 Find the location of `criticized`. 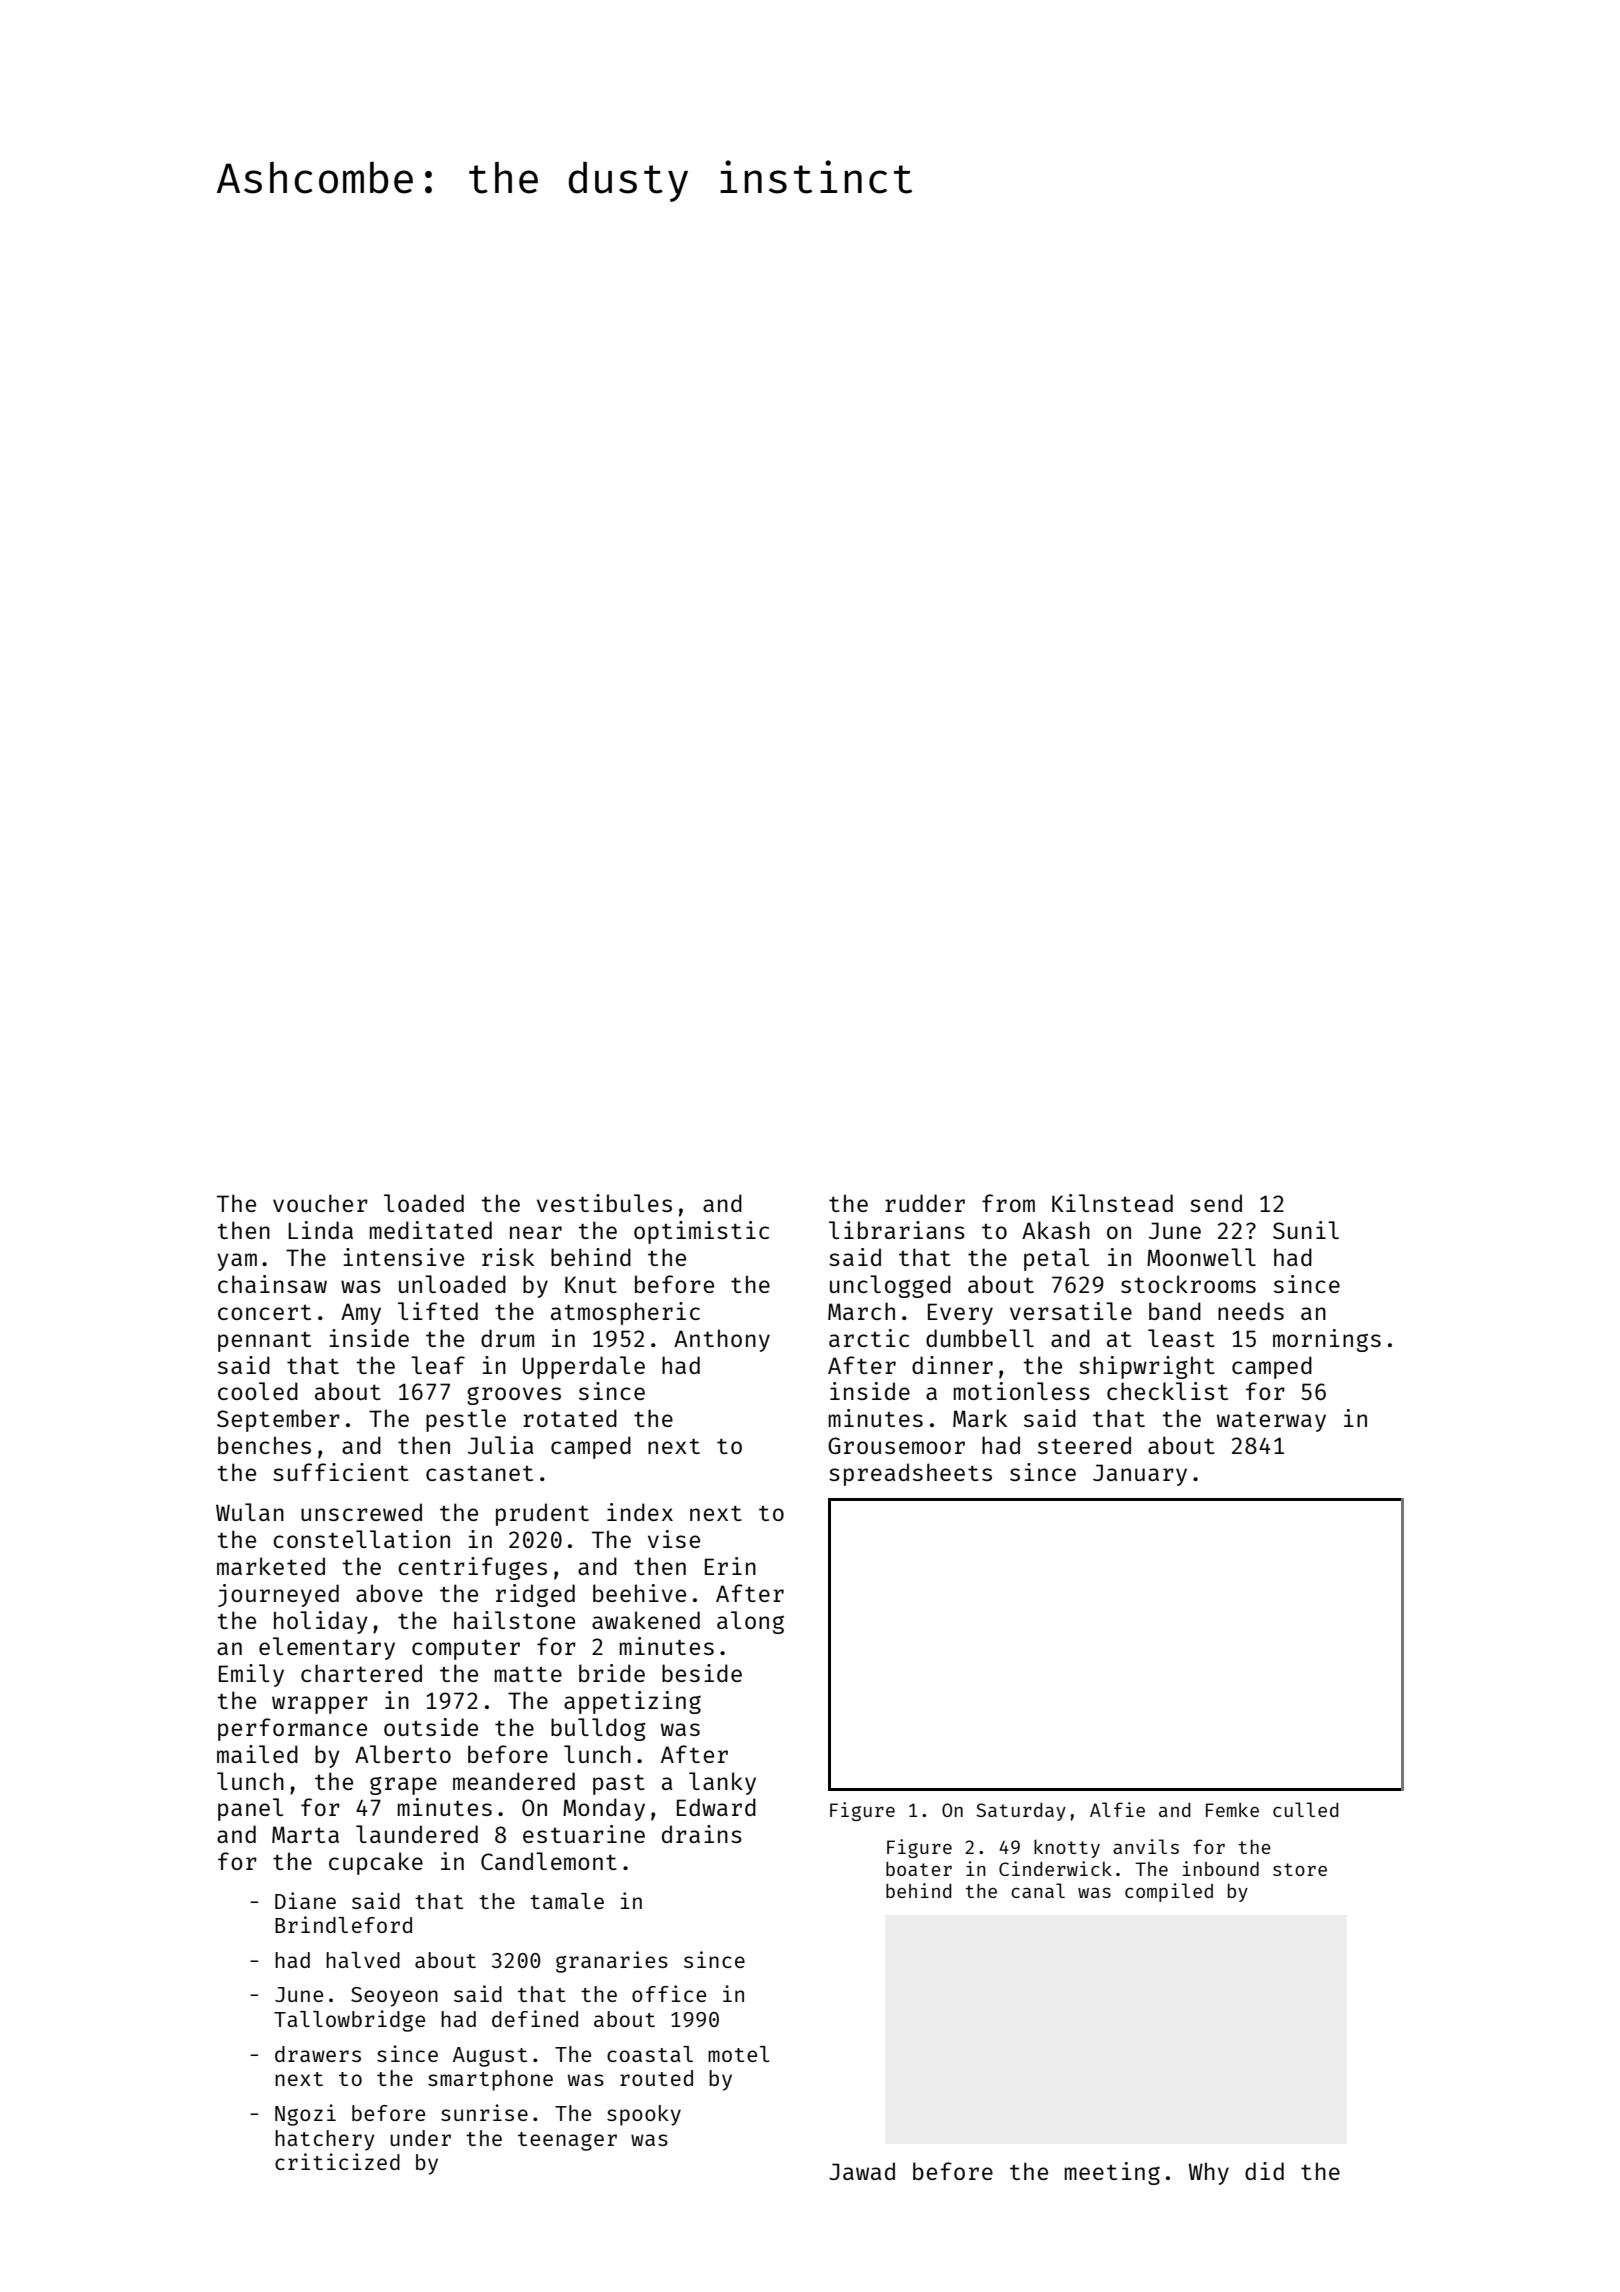

criticized is located at coordinates (337, 2161).
